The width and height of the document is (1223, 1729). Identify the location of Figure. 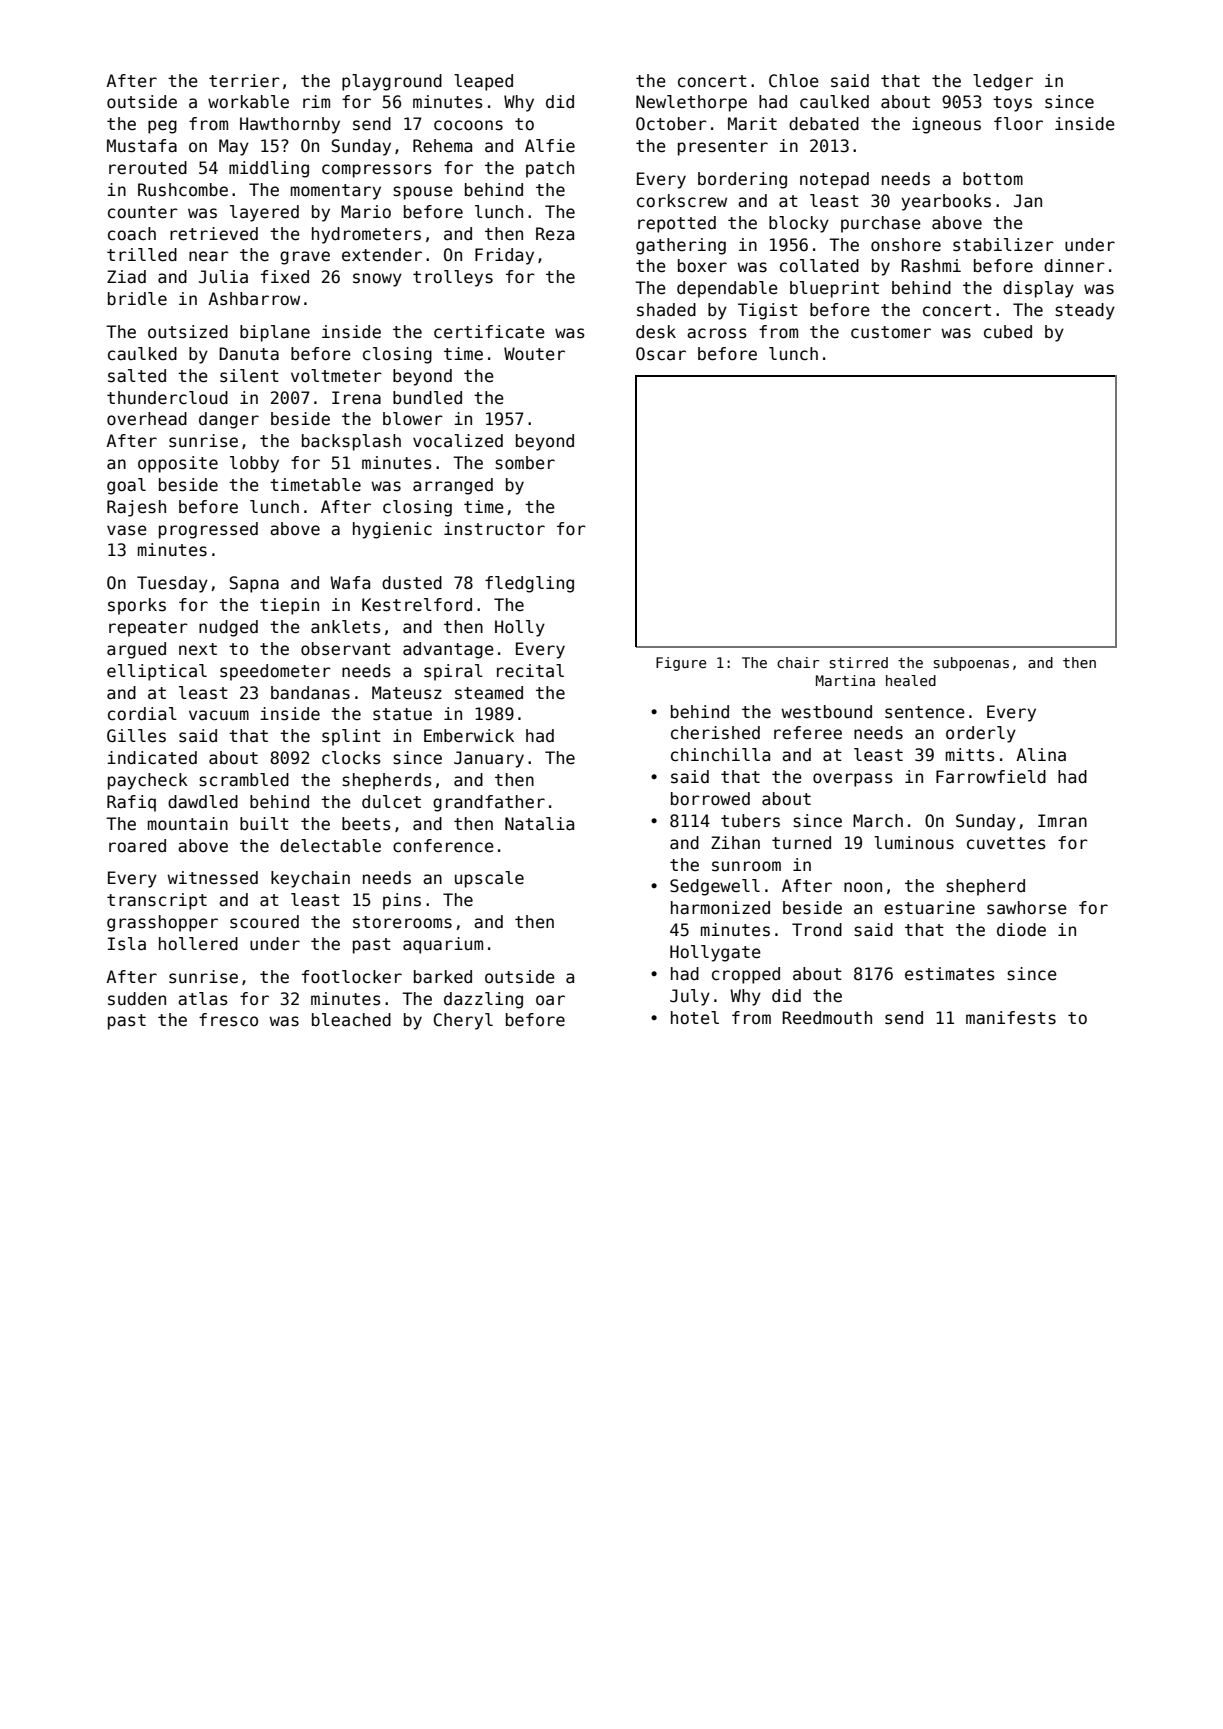
(681, 664).
